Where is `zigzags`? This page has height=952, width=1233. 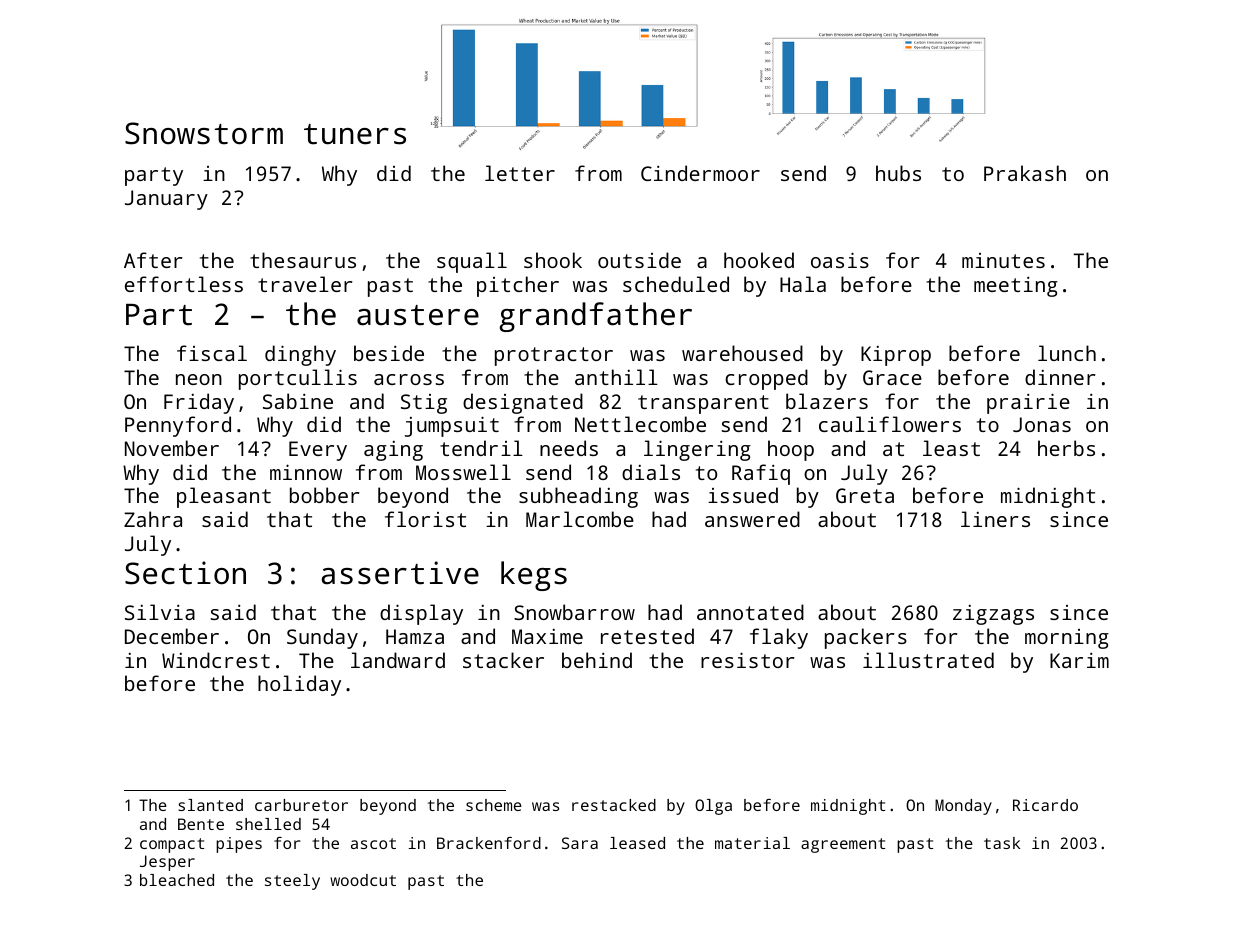
zigzags is located at coordinates (993, 615).
